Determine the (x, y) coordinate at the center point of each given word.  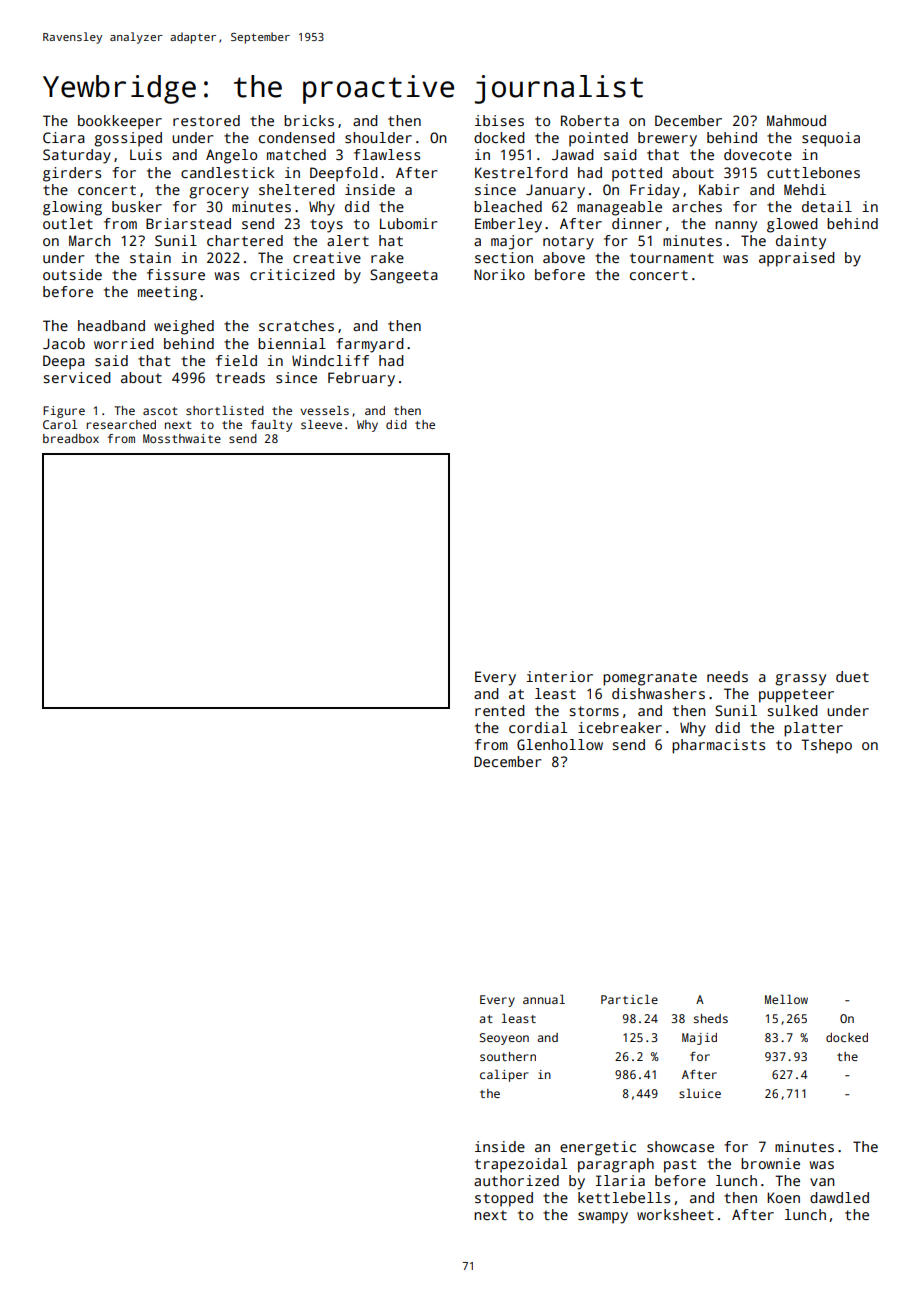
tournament (672, 258)
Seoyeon (504, 1039)
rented (500, 710)
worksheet (675, 1214)
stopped (504, 1199)
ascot (160, 411)
